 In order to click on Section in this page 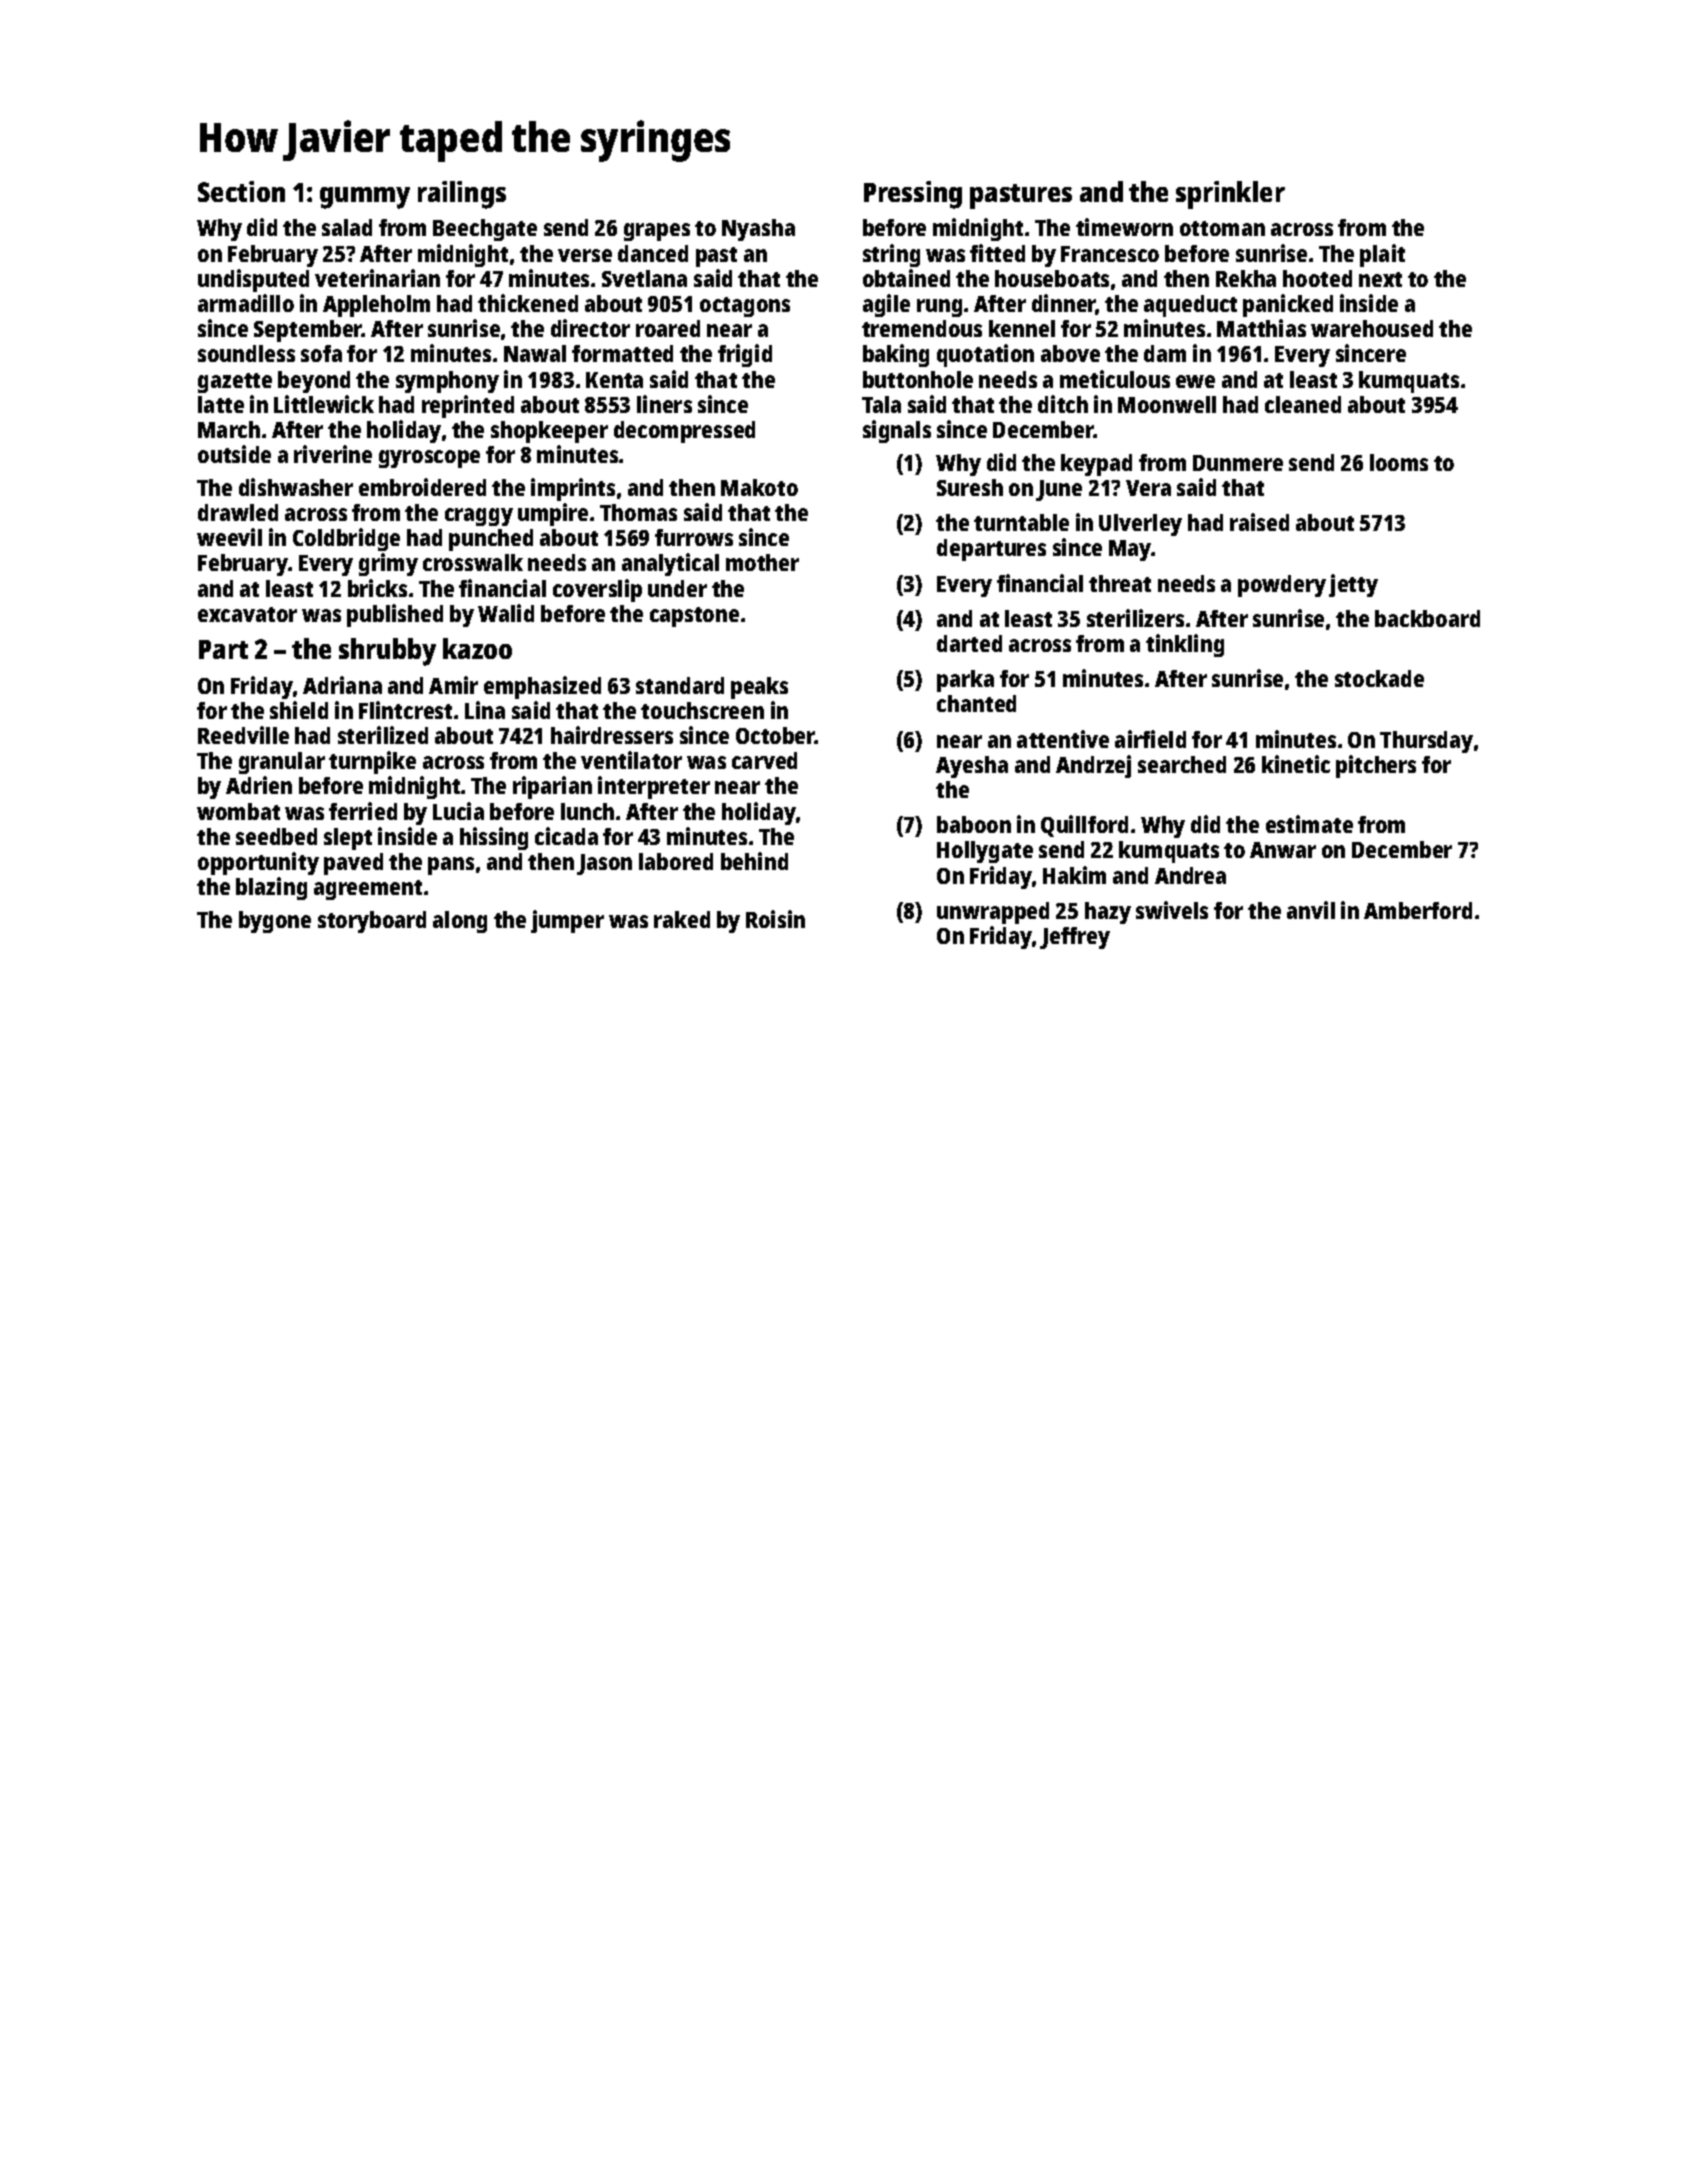, I will do `click(241, 191)`.
